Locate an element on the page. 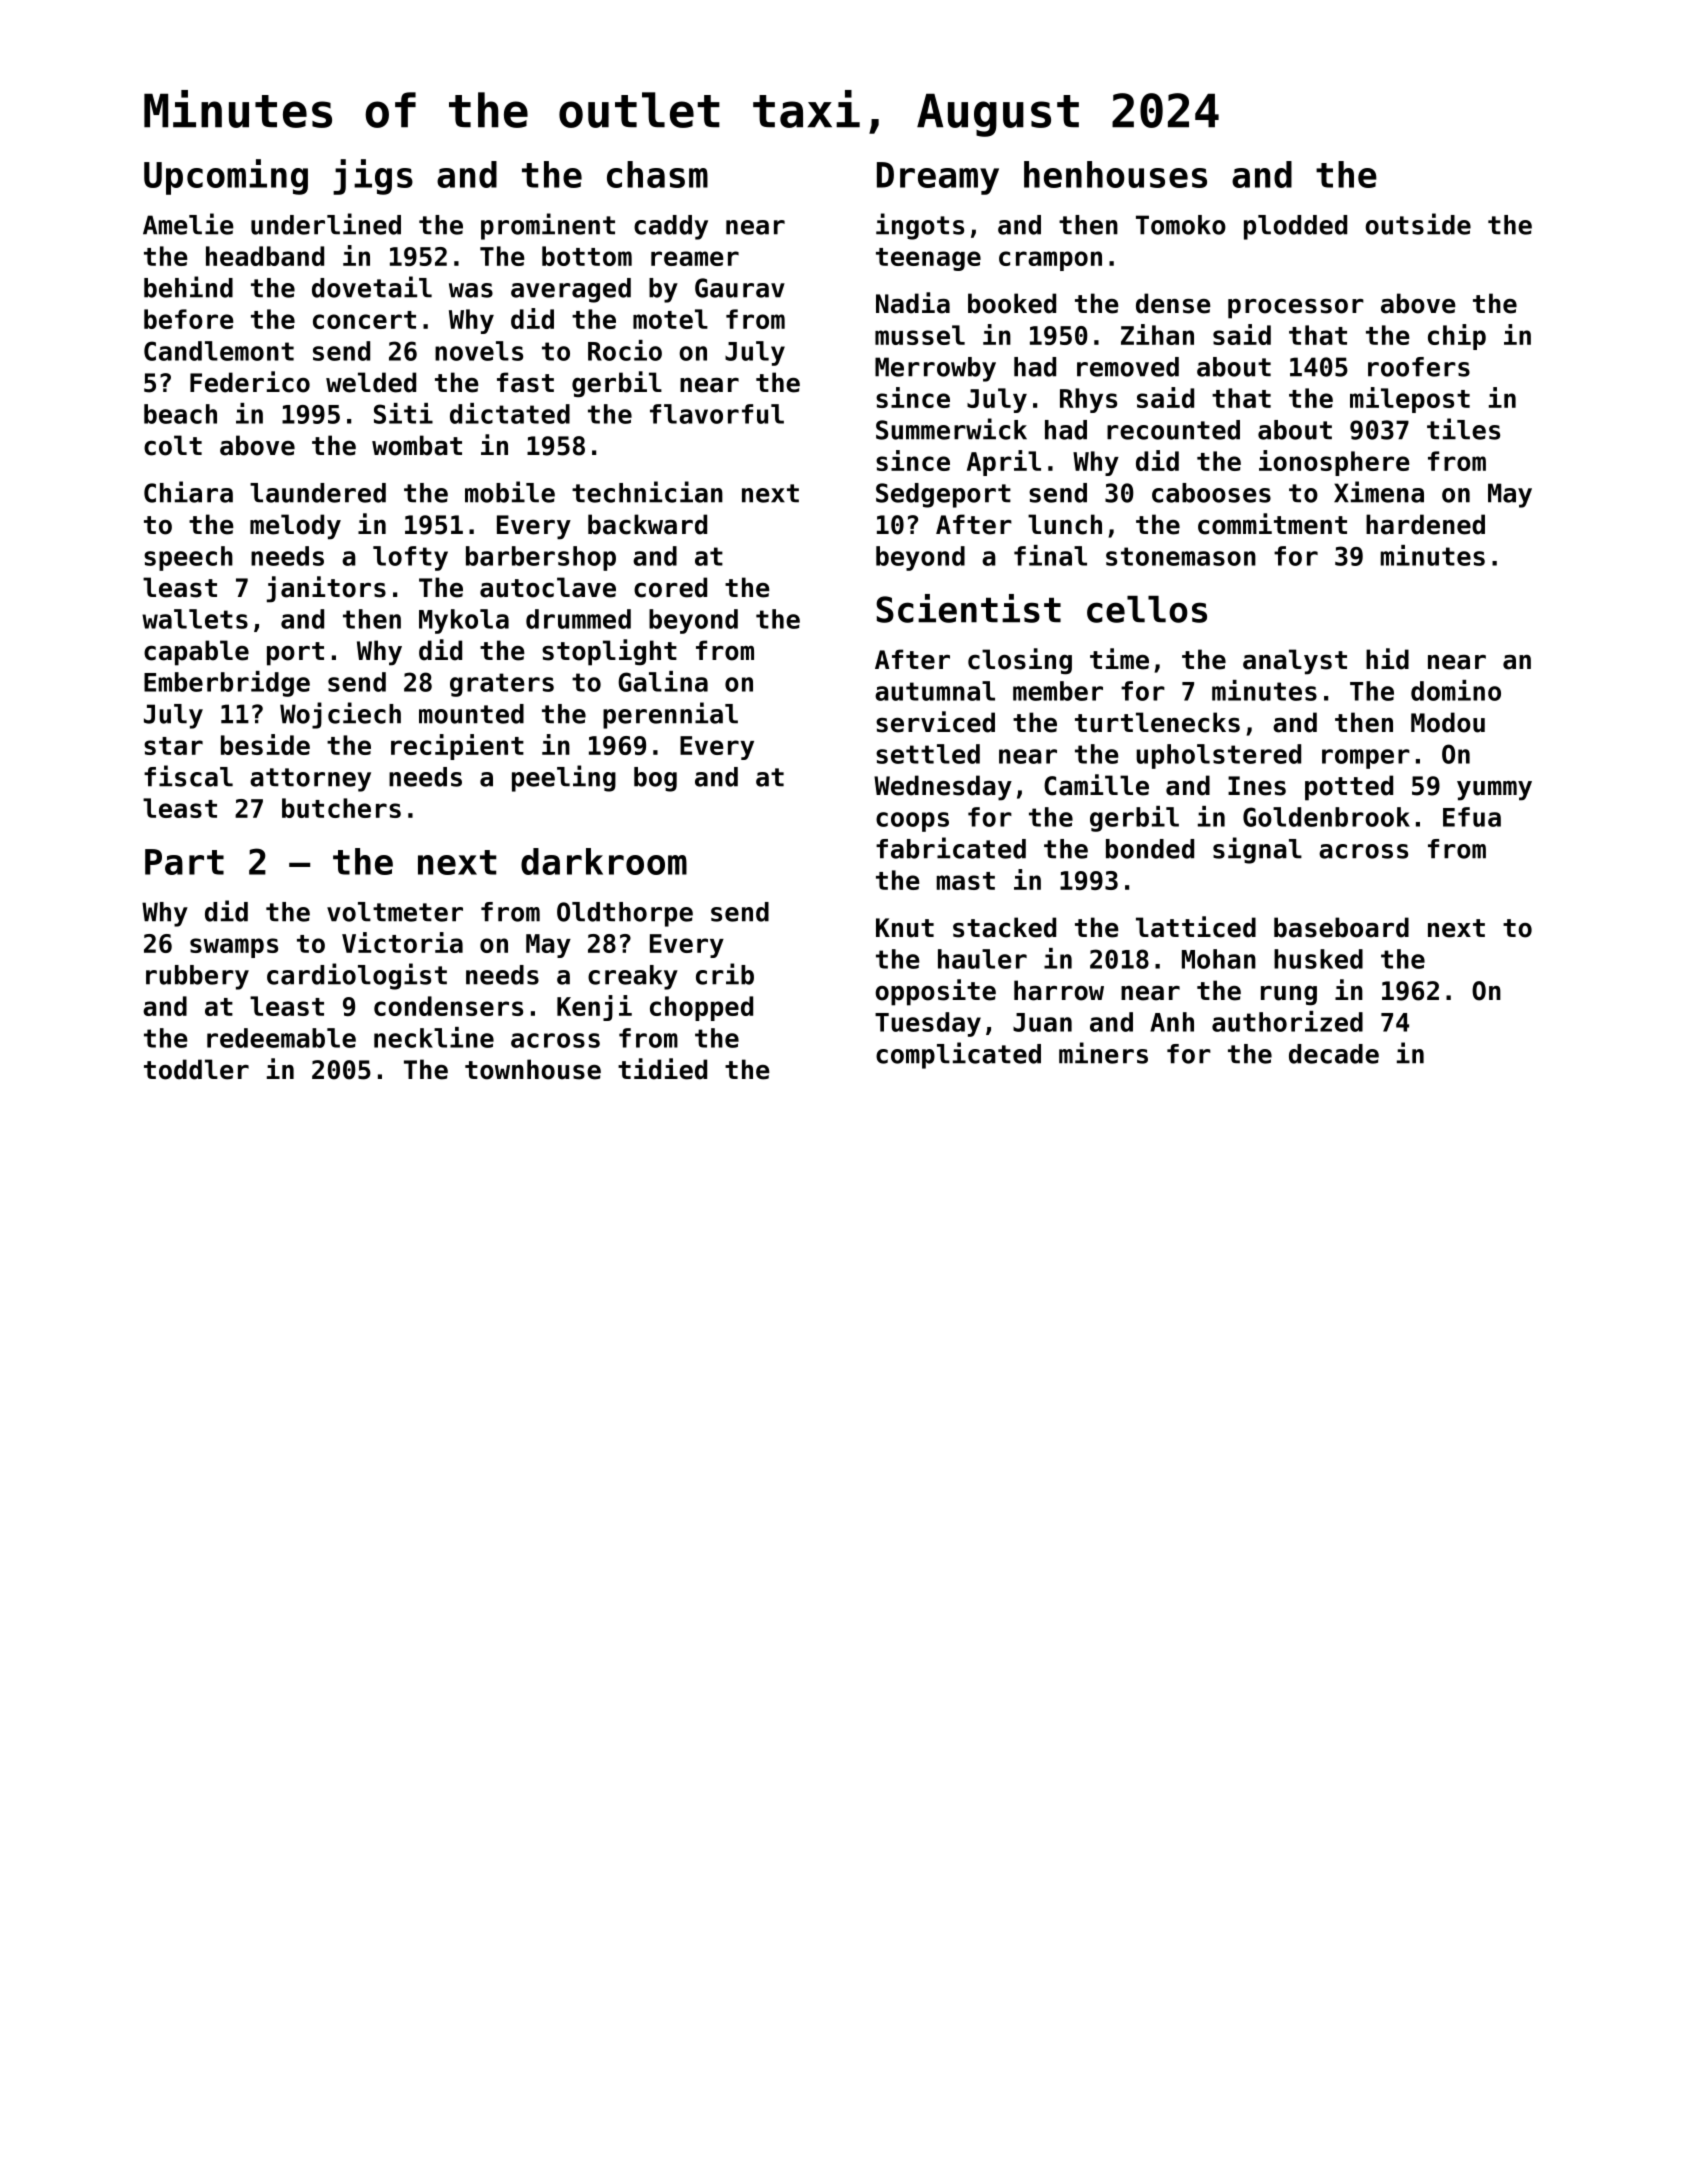 The height and width of the document is (2178, 1683). Mykola is located at coordinates (464, 621).
